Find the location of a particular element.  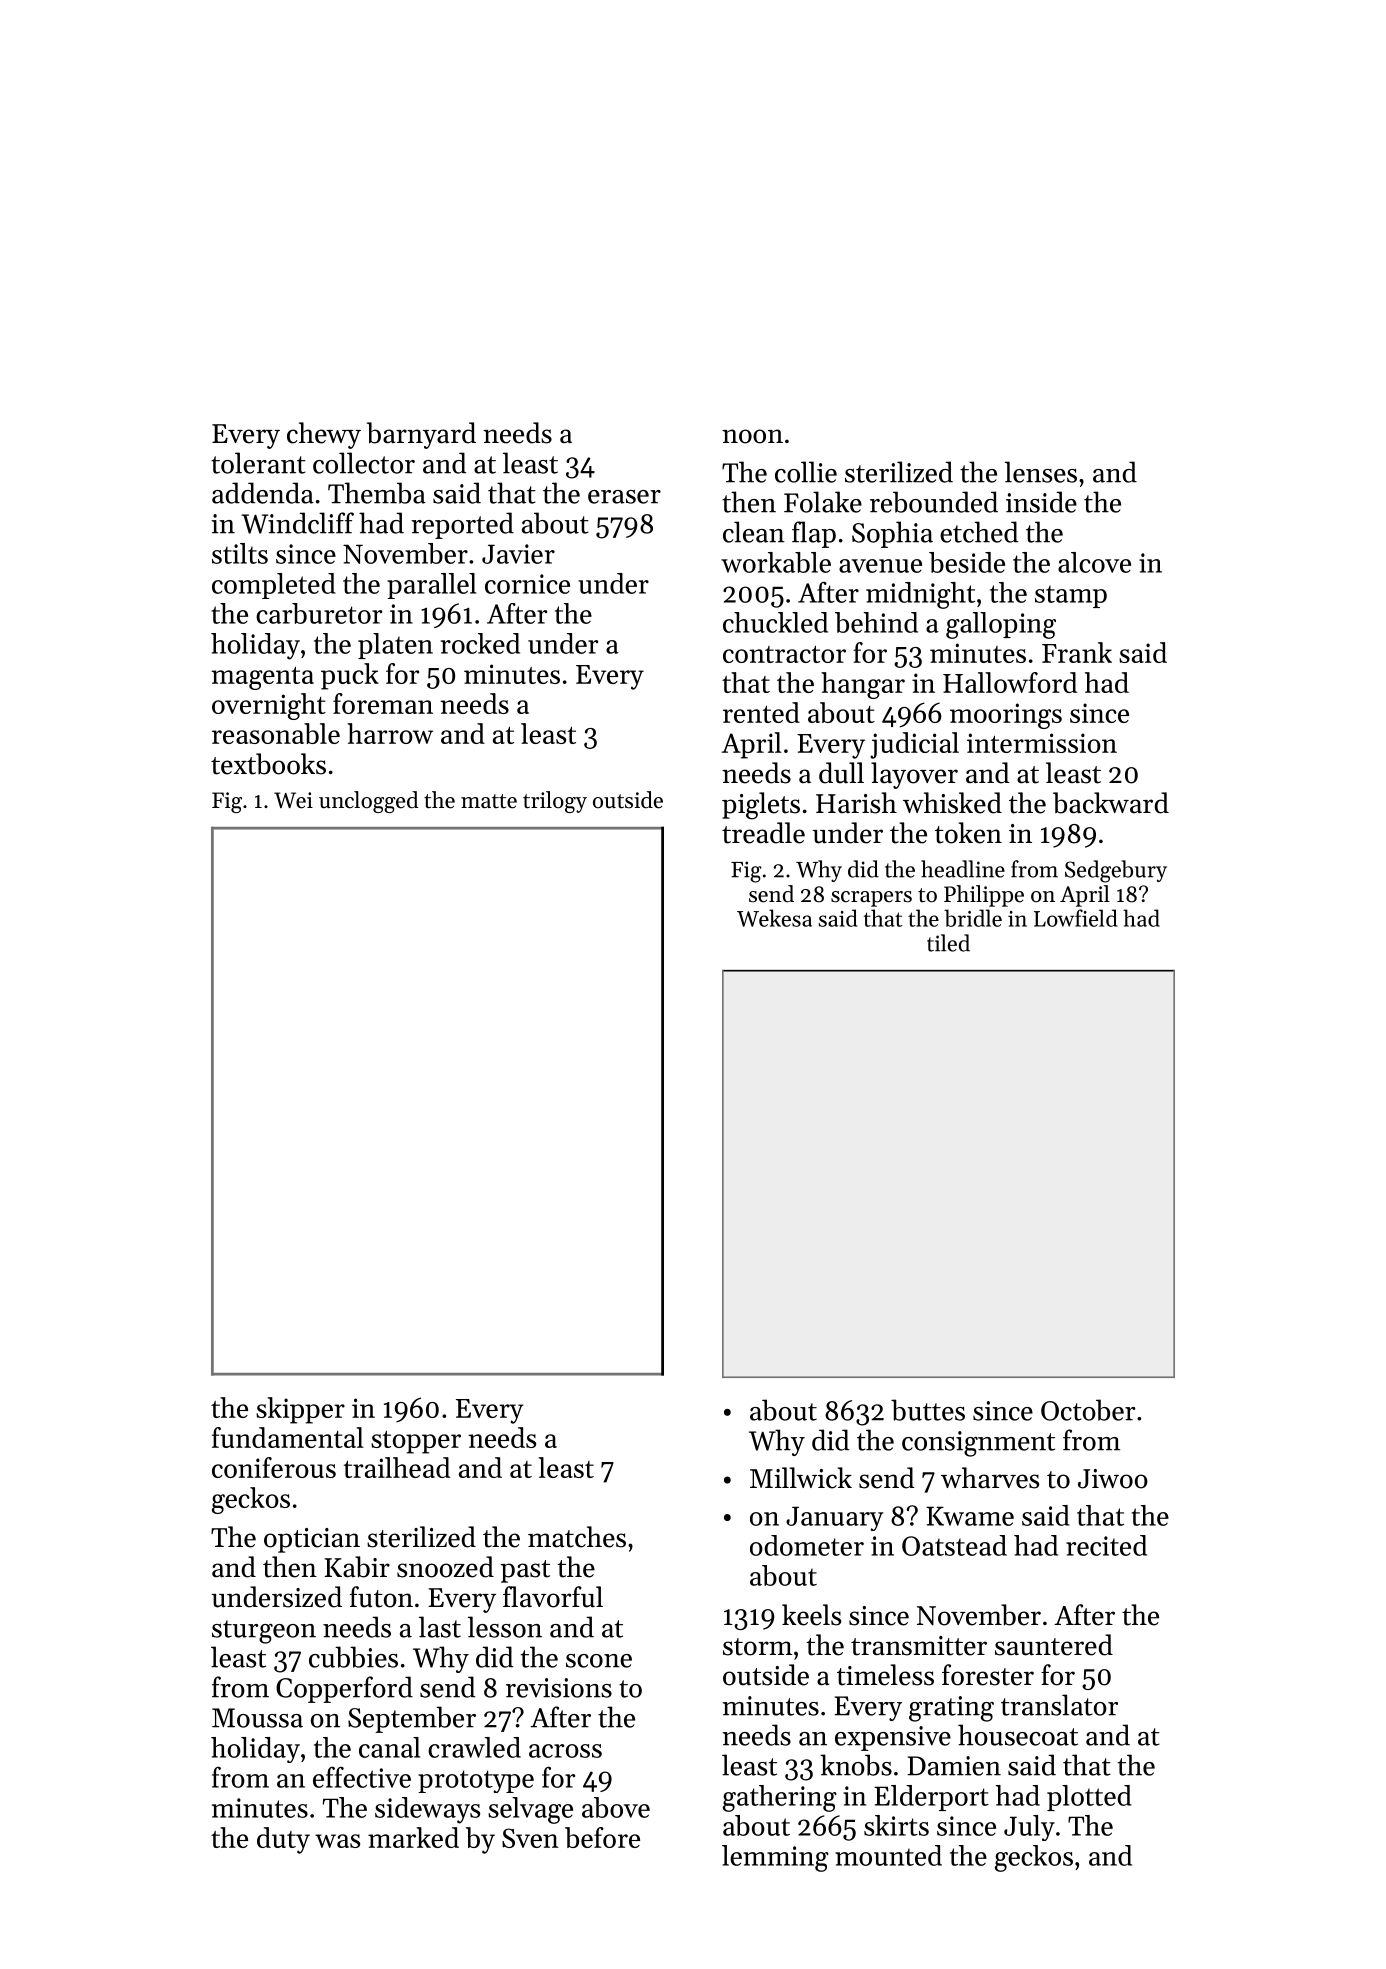

marked is located at coordinates (413, 1837).
